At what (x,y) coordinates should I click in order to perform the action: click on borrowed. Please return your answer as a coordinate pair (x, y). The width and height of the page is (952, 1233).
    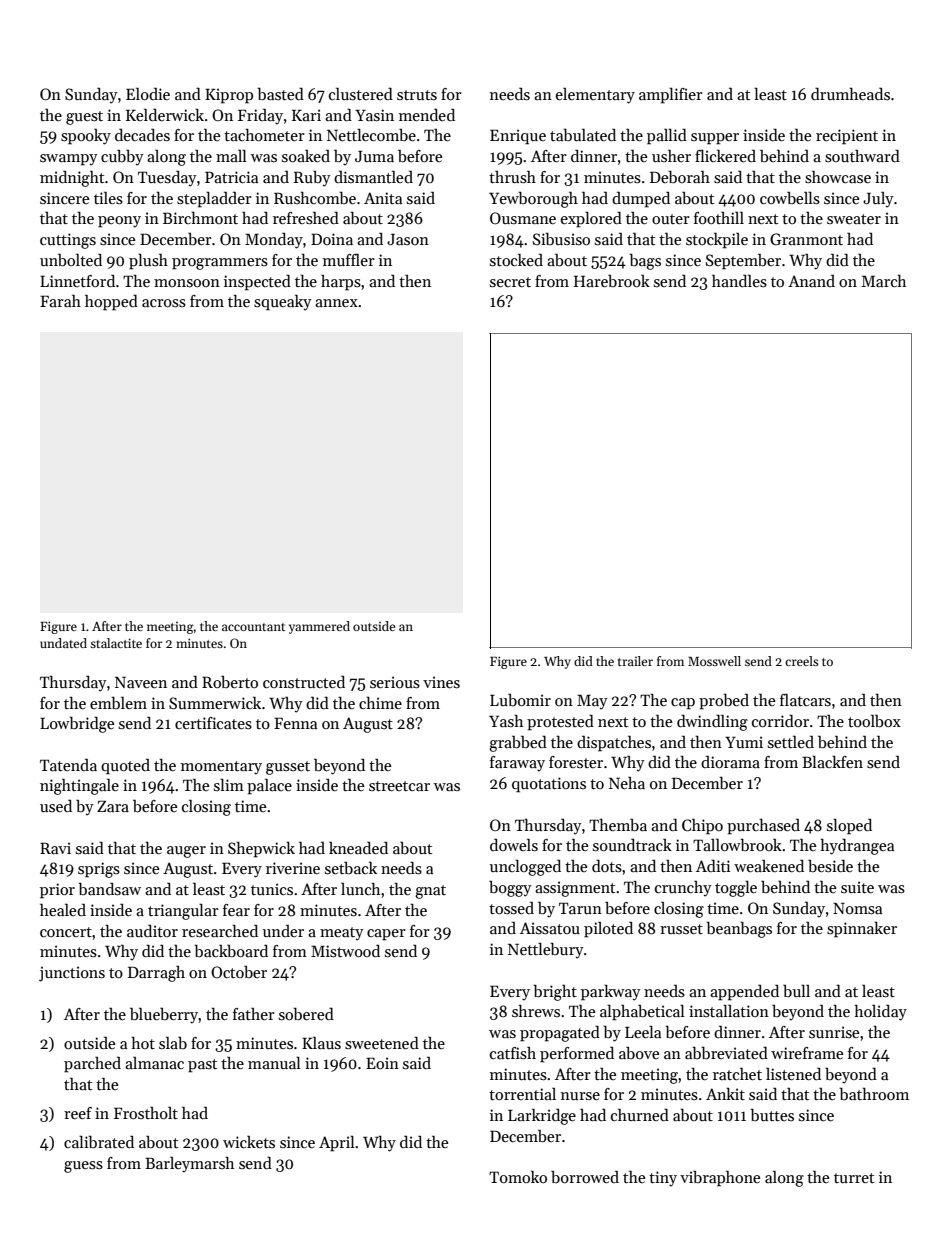
    Looking at the image, I should click on (585, 1176).
